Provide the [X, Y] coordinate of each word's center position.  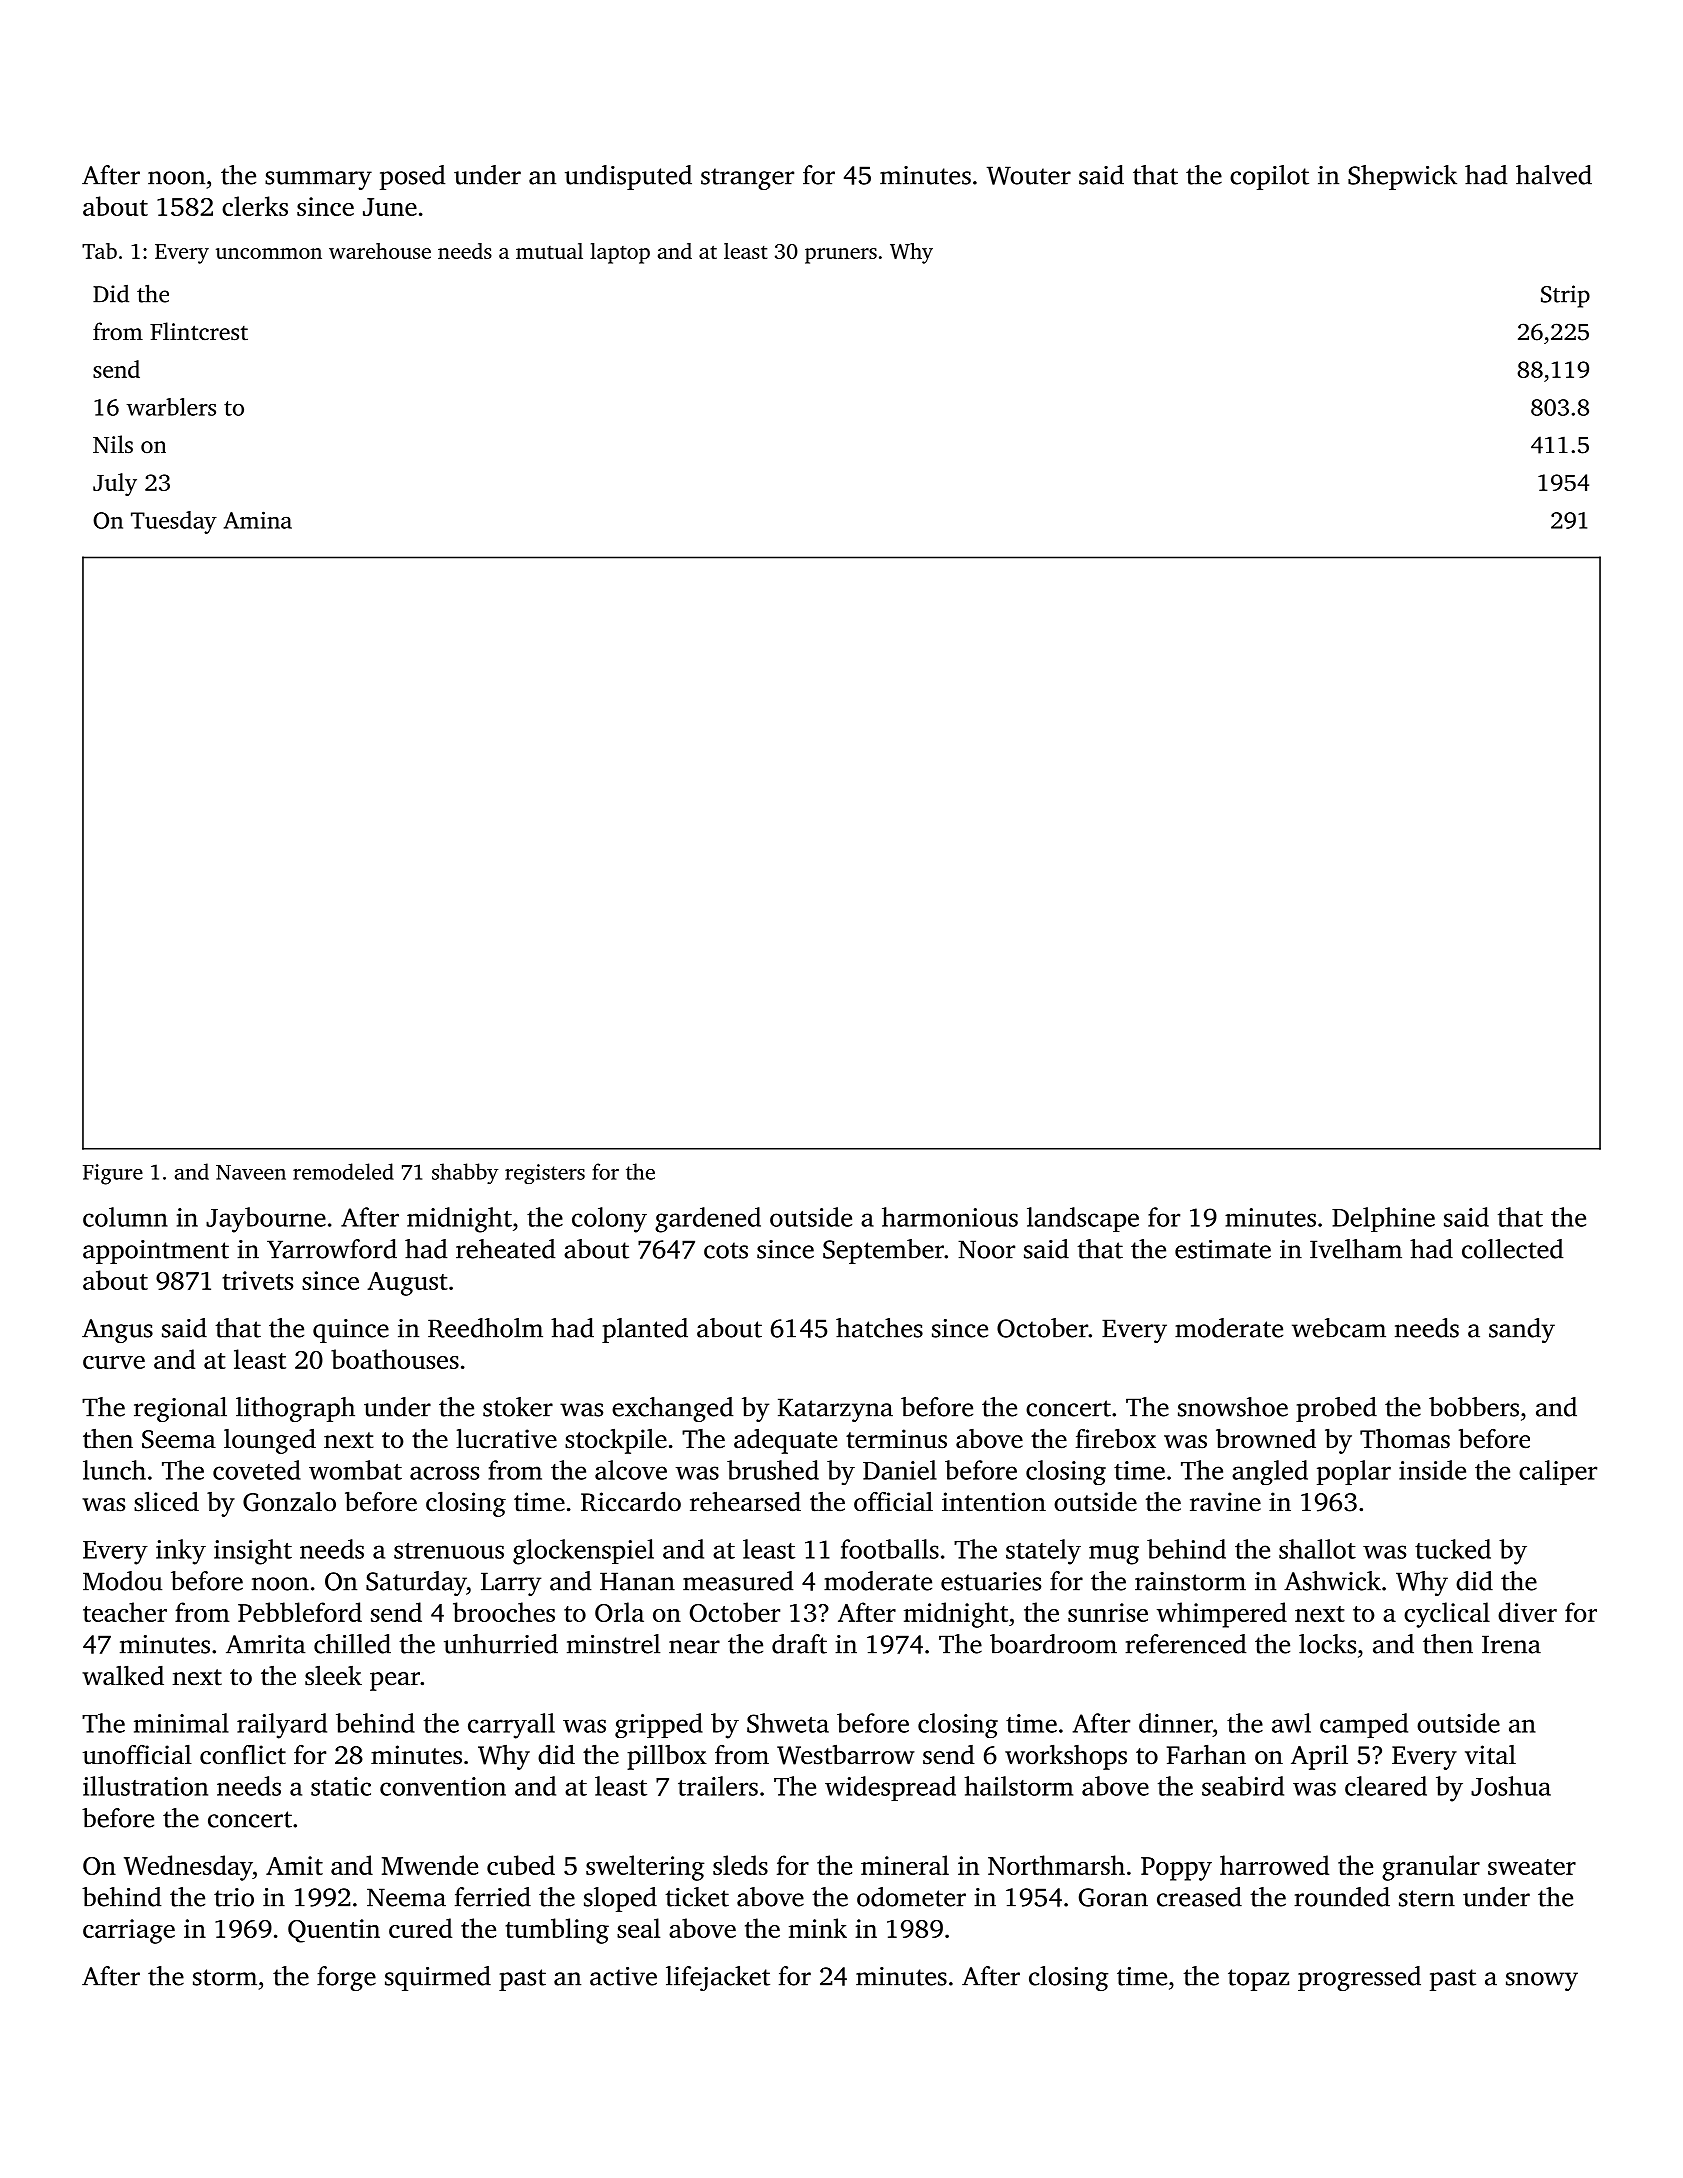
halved [1554, 175]
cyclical [1447, 1615]
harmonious [950, 1217]
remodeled [343, 1171]
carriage [129, 1931]
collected [1512, 1249]
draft [799, 1644]
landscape [1083, 1219]
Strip [1565, 296]
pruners [841, 256]
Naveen [251, 1172]
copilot [1269, 177]
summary [318, 180]
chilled [352, 1644]
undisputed [628, 177]
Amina [258, 520]
